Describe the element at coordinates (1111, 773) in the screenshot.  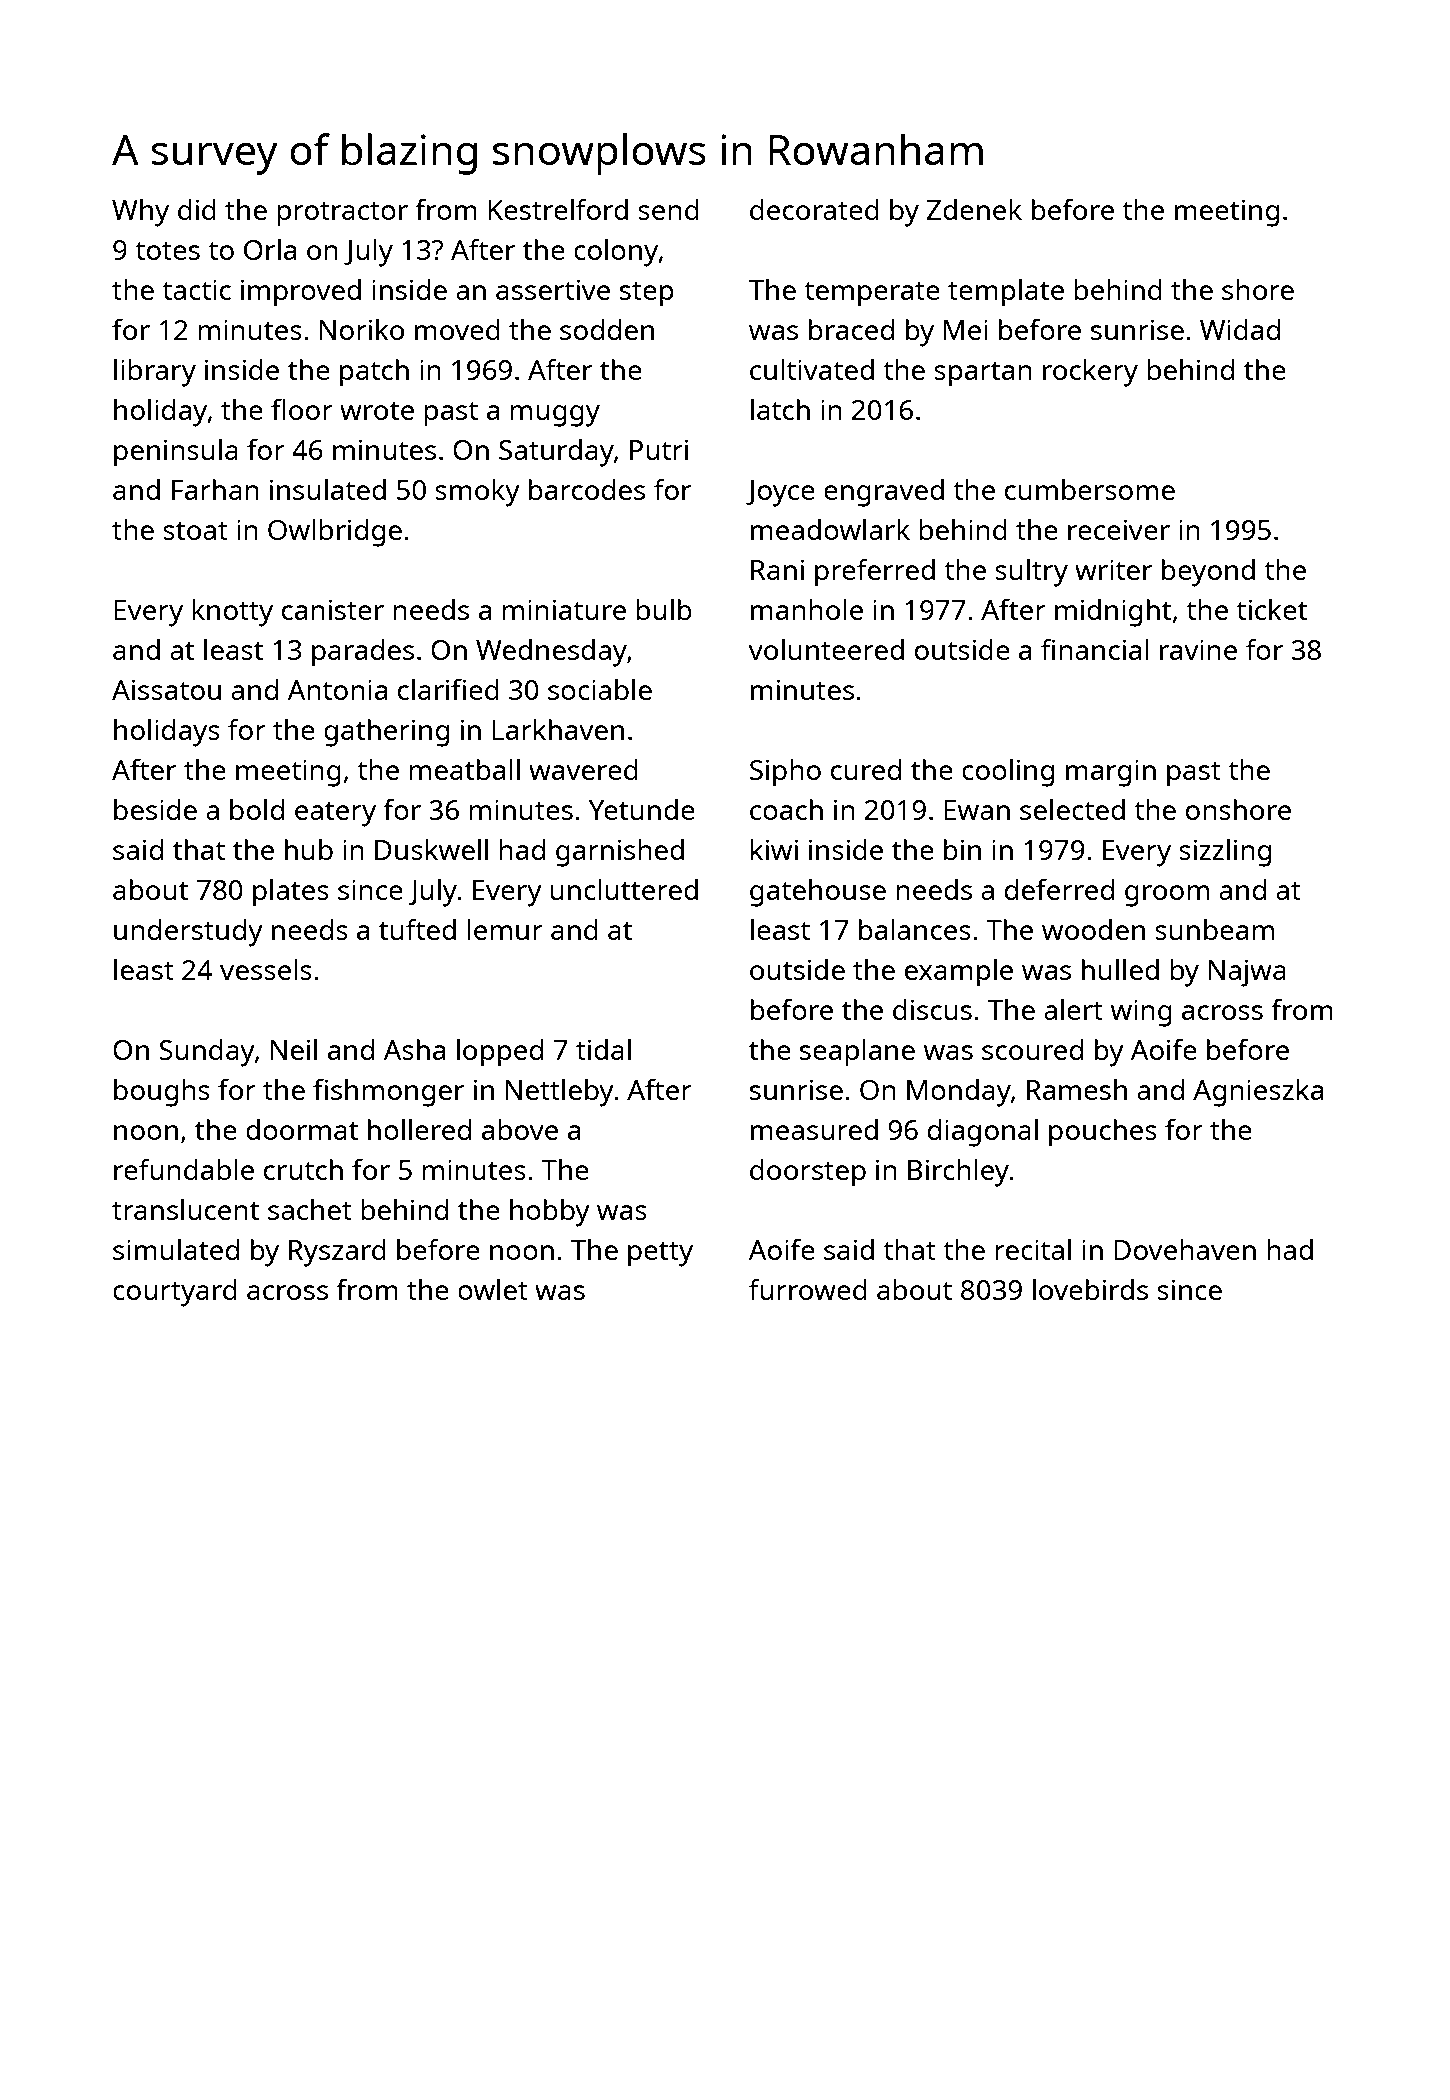
I see `margin` at that location.
